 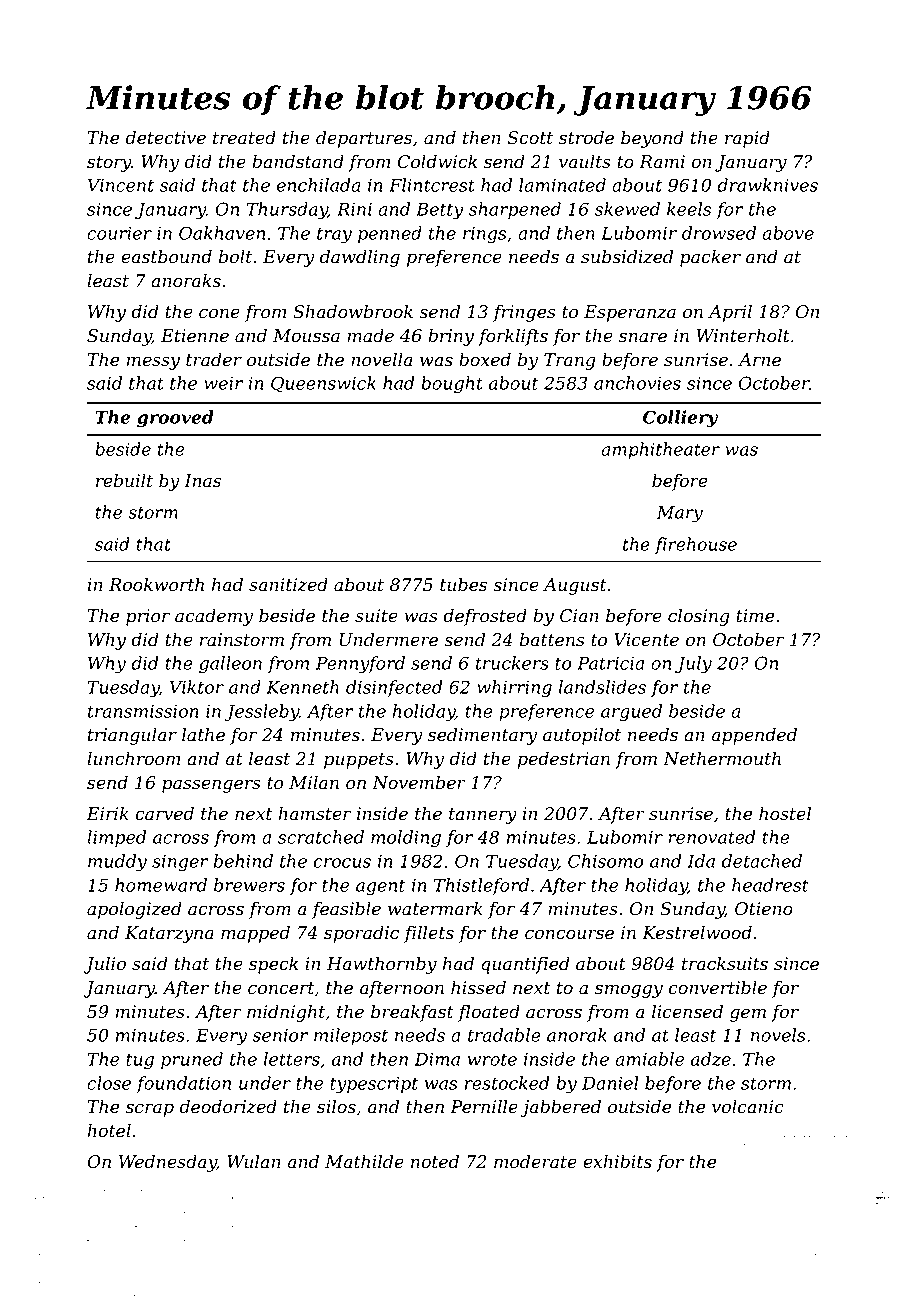 I want to click on letters, so click(x=292, y=1059).
